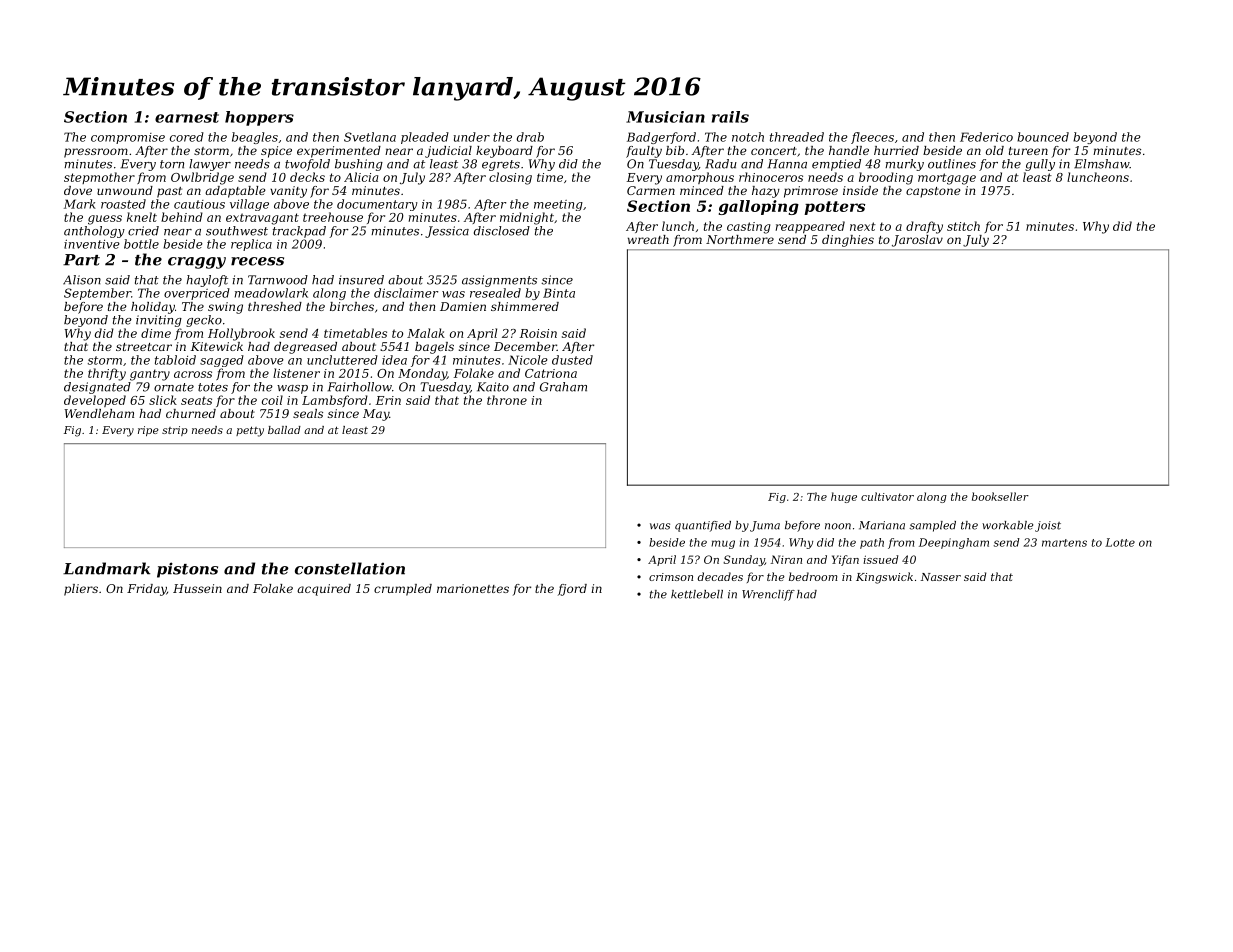 Image resolution: width=1233 pixels, height=952 pixels. Describe the element at coordinates (986, 137) in the page. I see `Federico` at that location.
